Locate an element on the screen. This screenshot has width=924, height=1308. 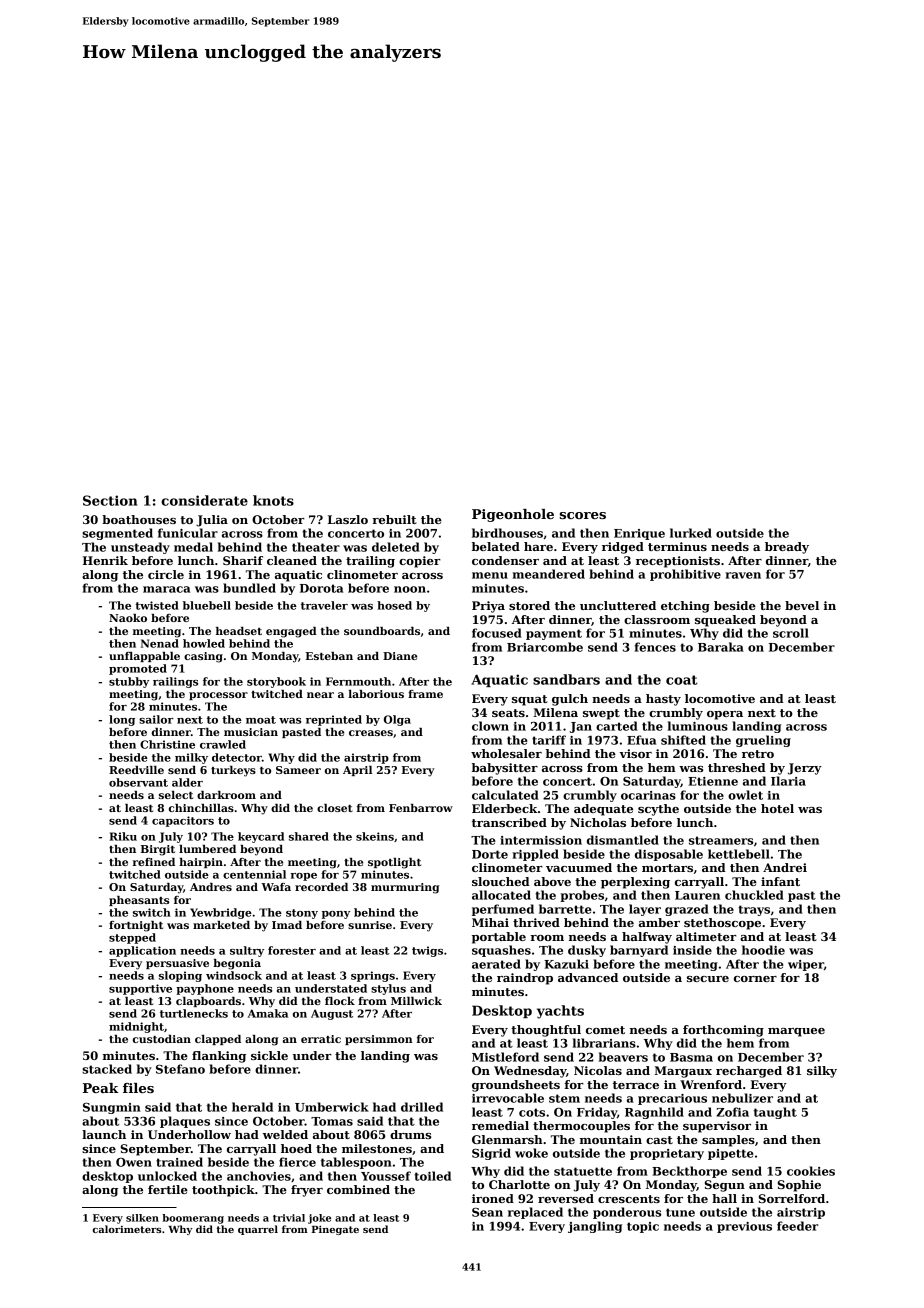
intermission is located at coordinates (541, 840).
